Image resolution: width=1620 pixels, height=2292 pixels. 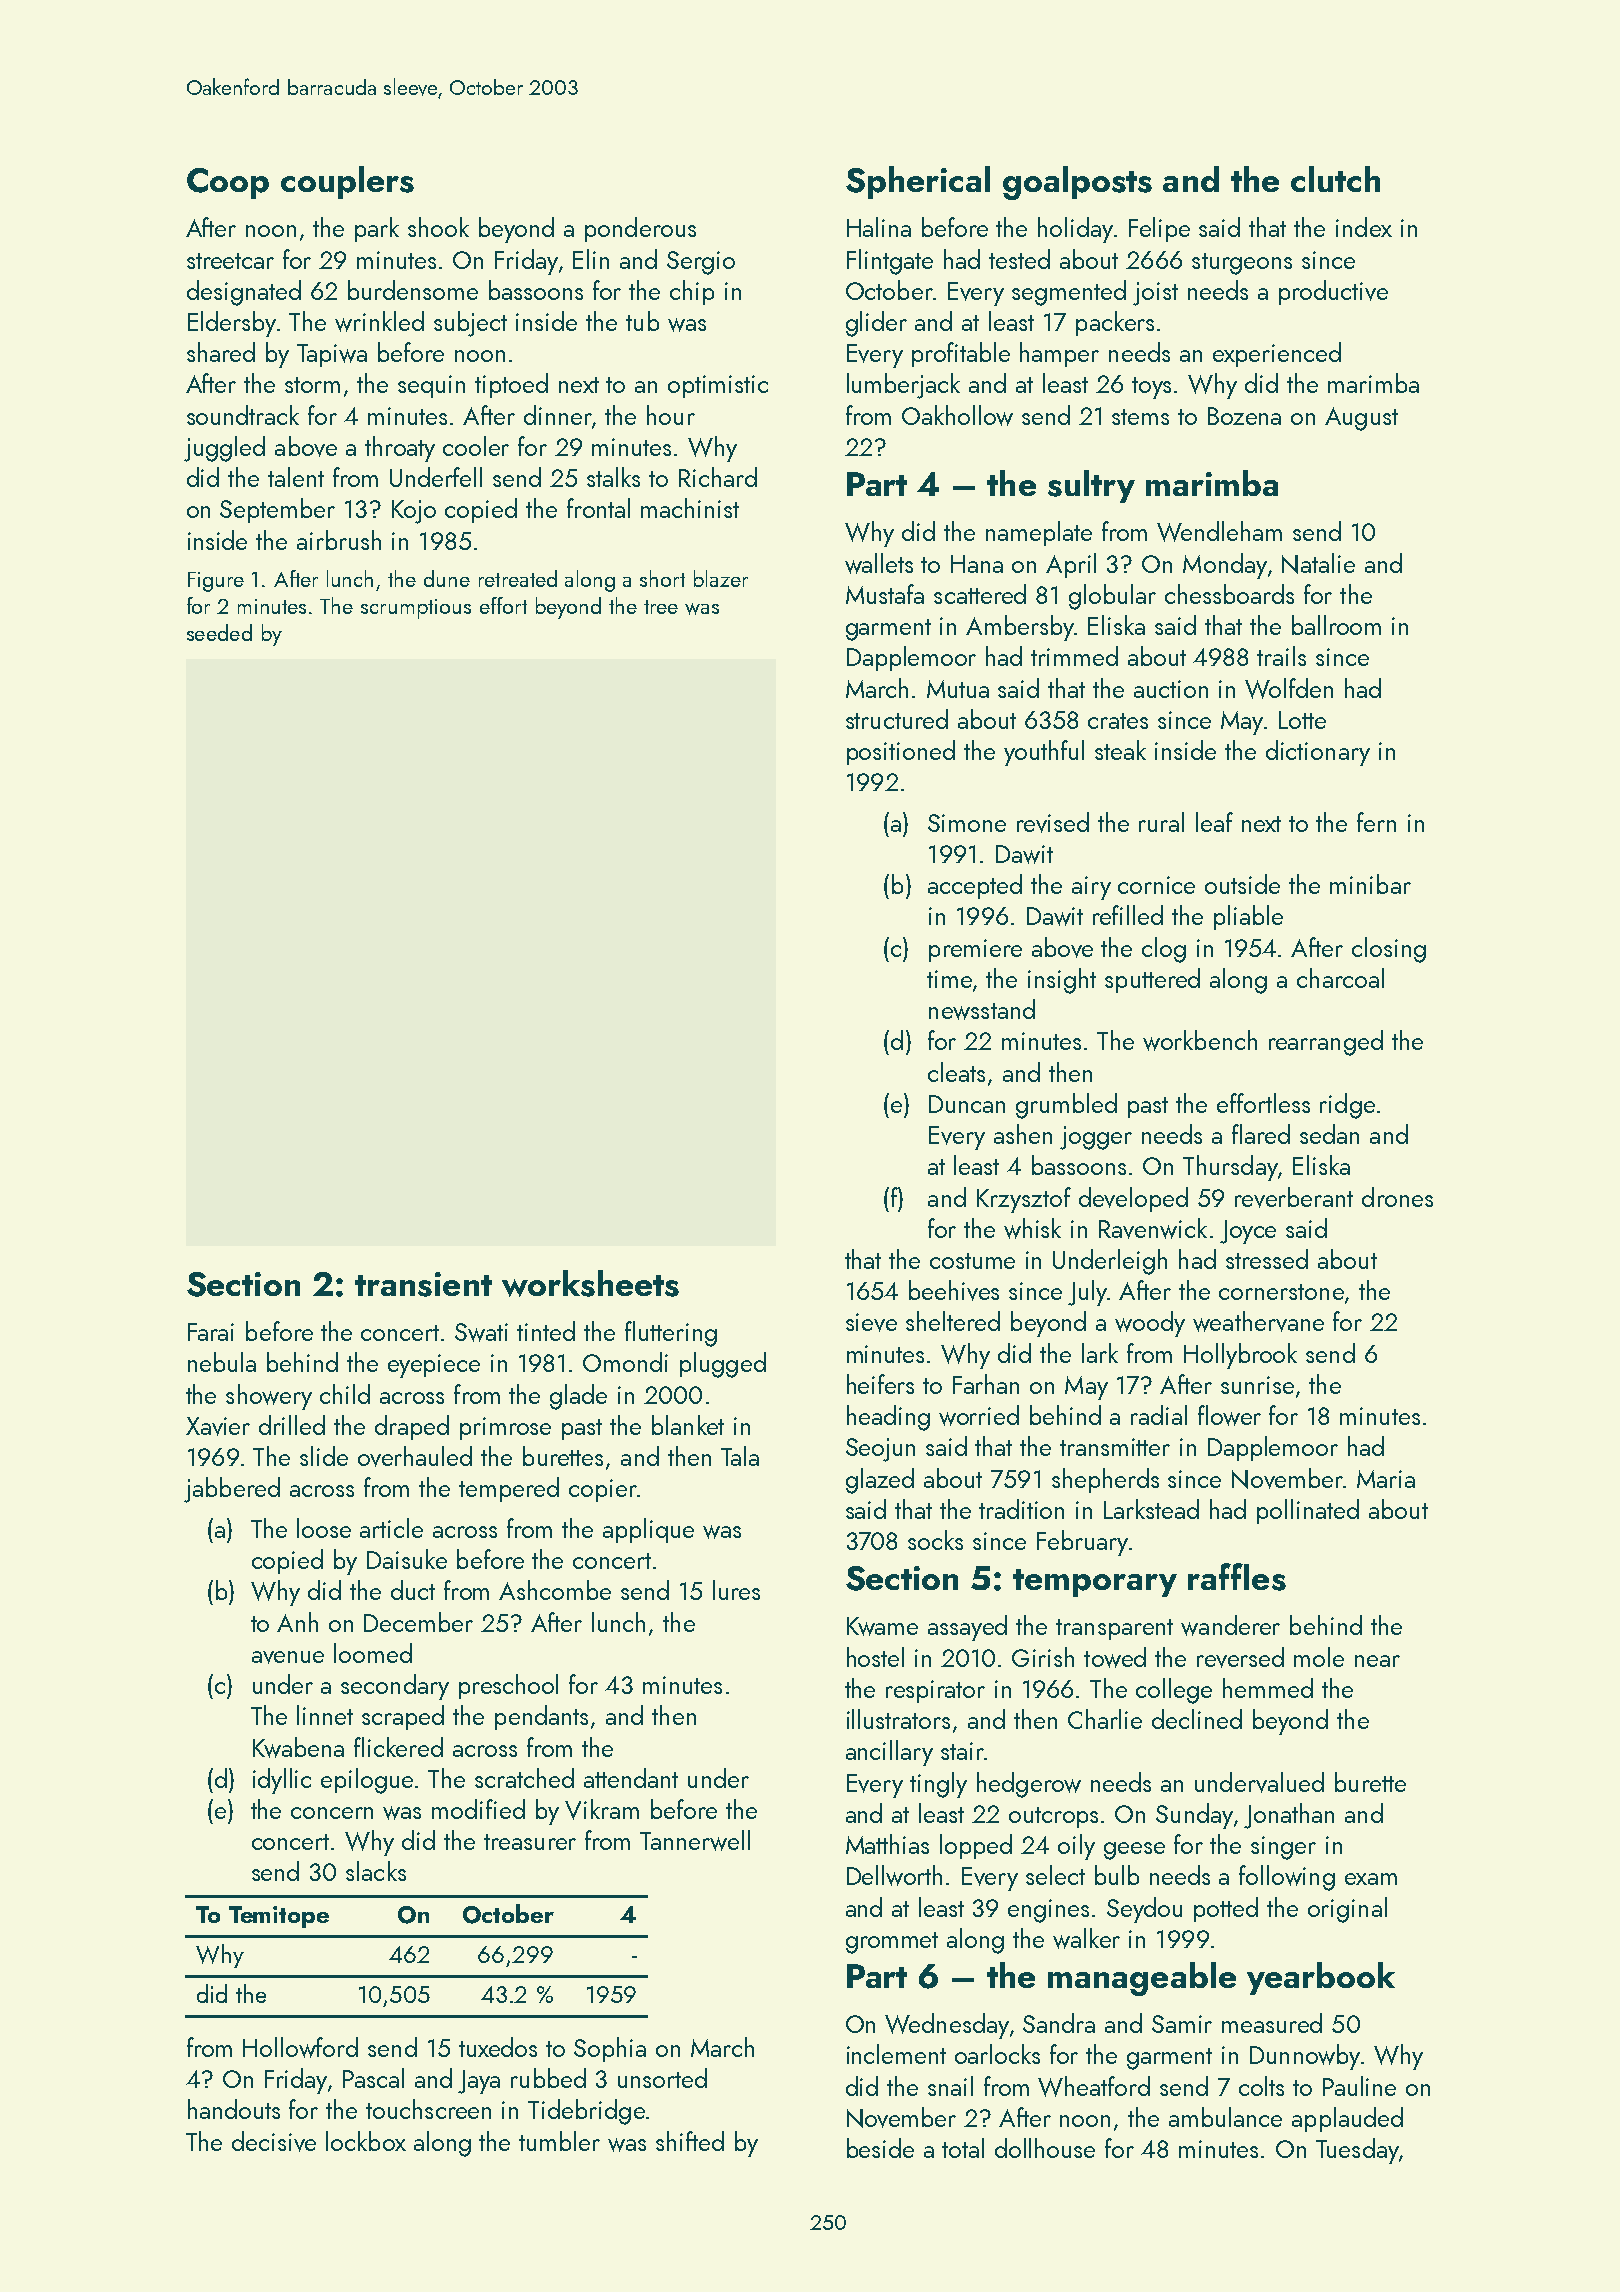 I want to click on Spherical, so click(x=918, y=182).
